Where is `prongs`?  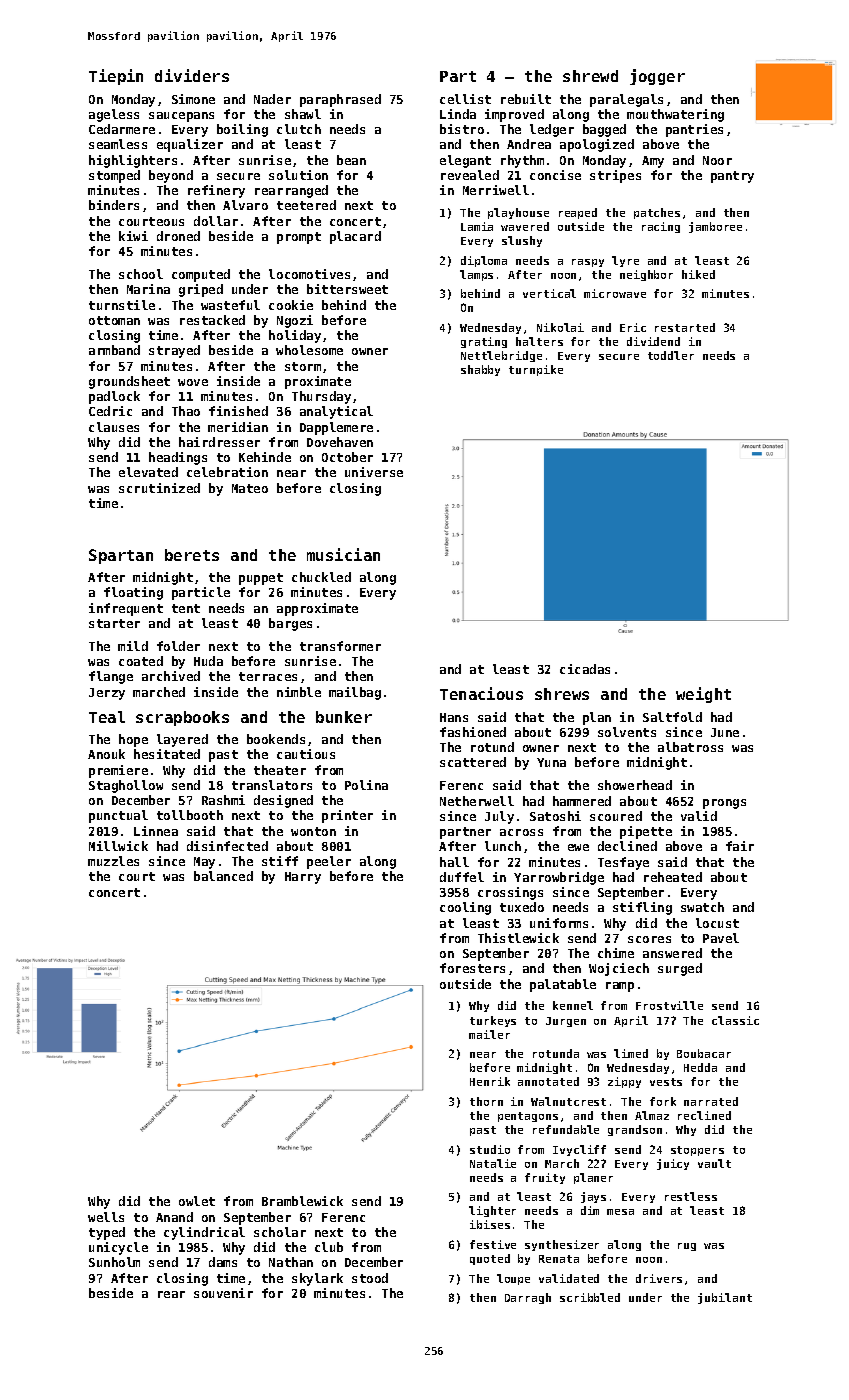
prongs is located at coordinates (724, 804).
